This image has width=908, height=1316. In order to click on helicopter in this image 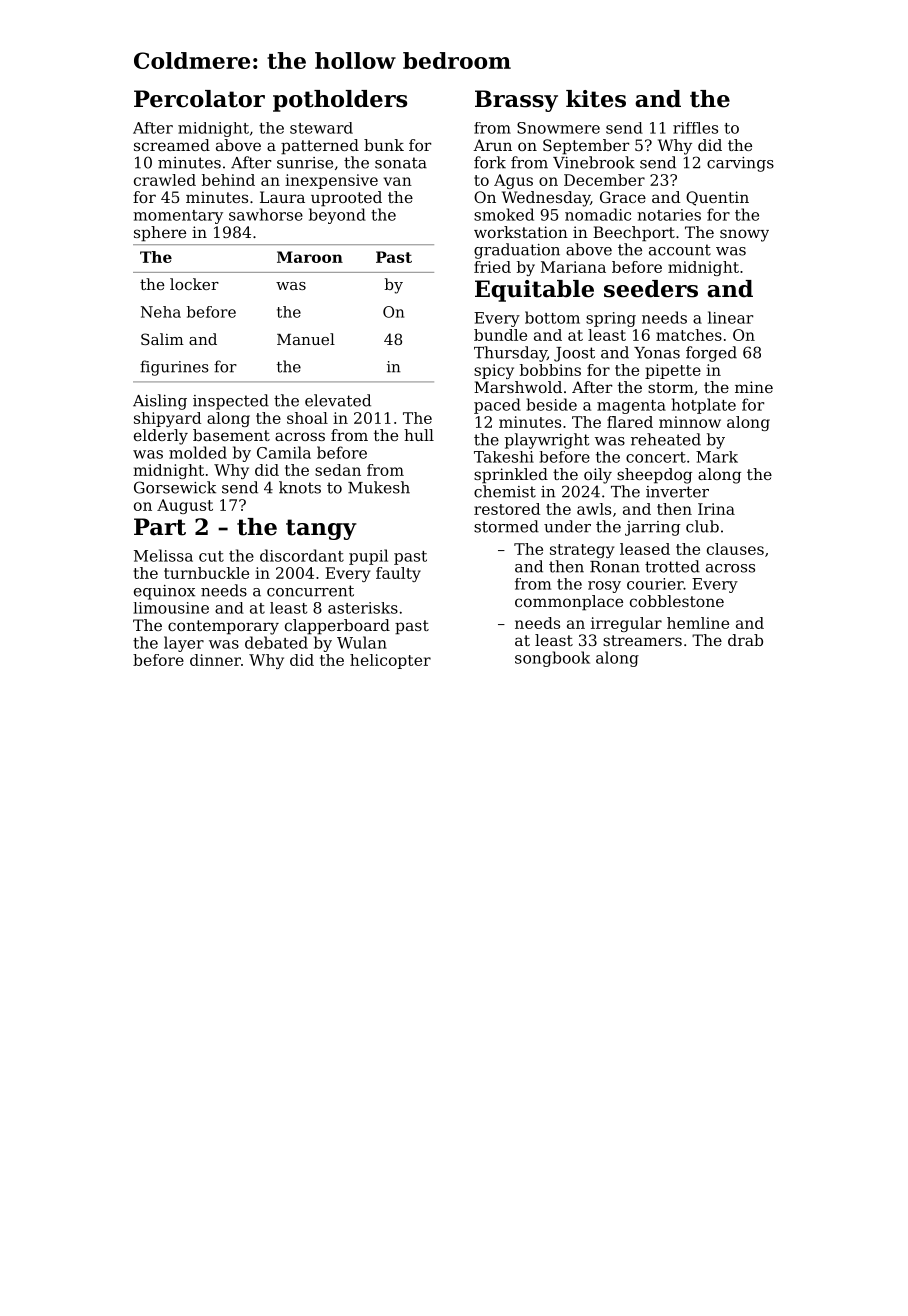, I will do `click(390, 661)`.
